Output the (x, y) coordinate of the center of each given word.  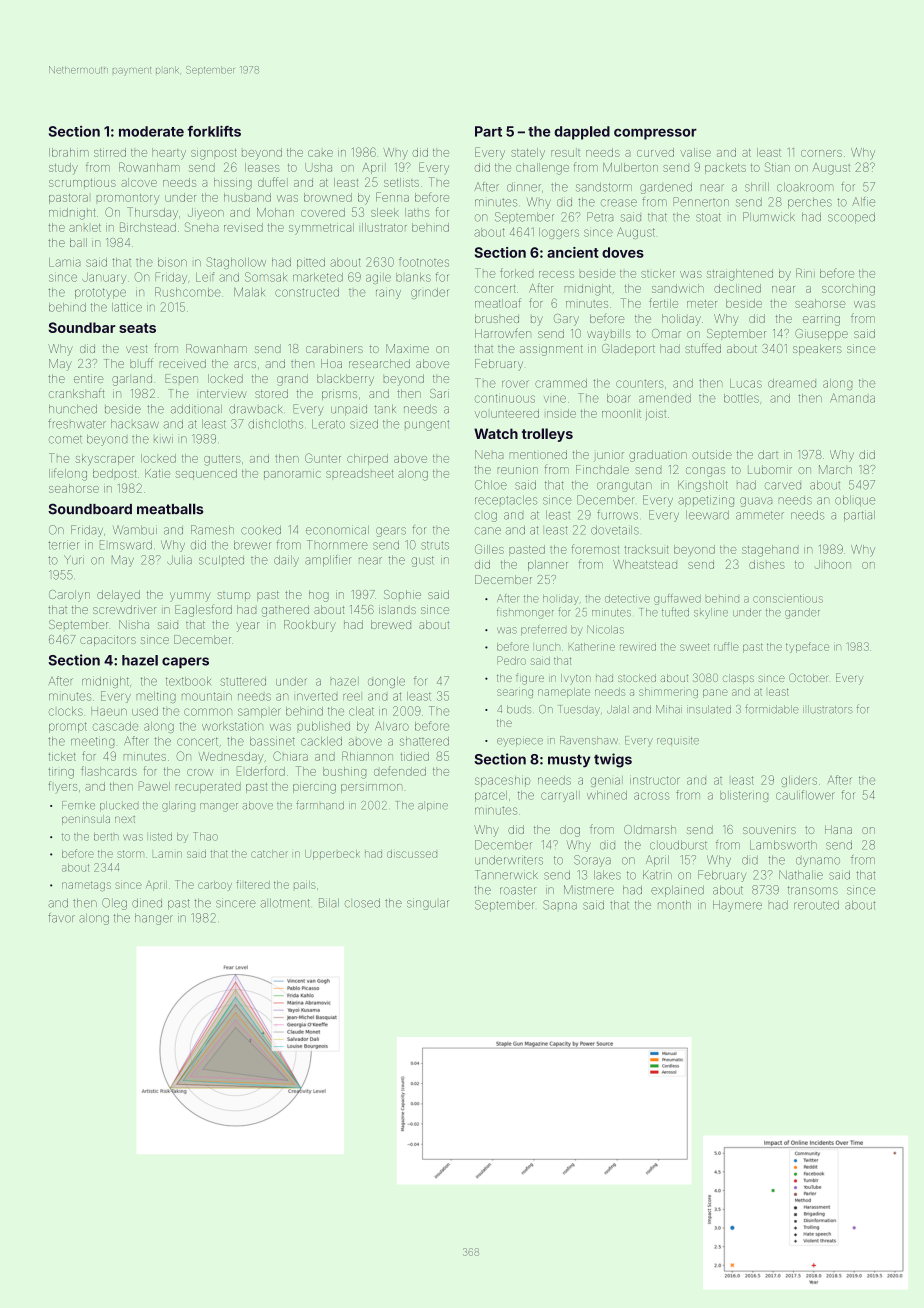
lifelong (68, 474)
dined (147, 903)
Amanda (852, 398)
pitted (311, 263)
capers (185, 662)
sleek (385, 212)
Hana (838, 829)
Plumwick (769, 217)
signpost (213, 154)
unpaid (349, 409)
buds (519, 709)
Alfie (863, 202)
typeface (807, 647)
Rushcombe (188, 292)
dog (570, 831)
